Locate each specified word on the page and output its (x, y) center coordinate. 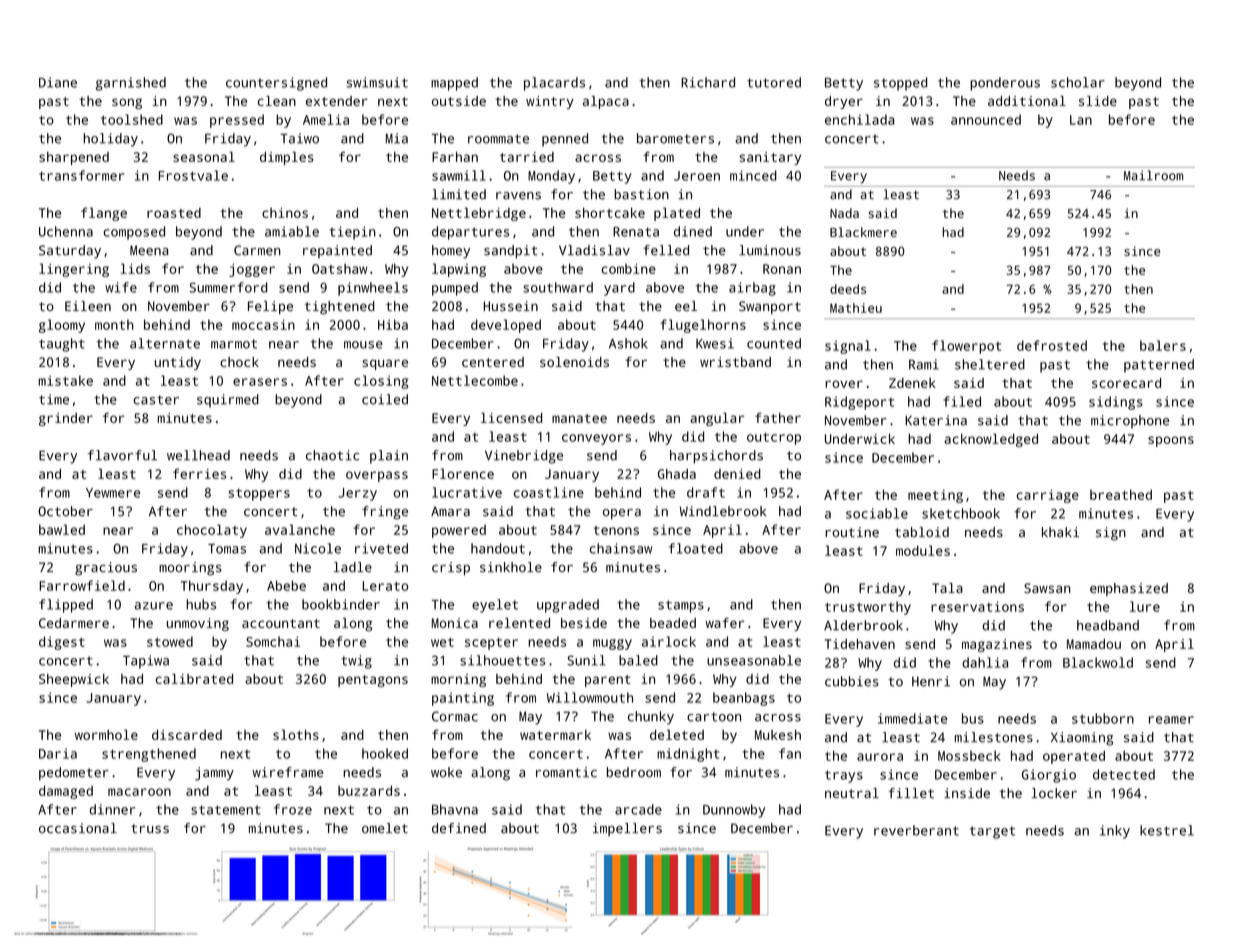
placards (554, 84)
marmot (234, 344)
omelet (385, 828)
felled (666, 250)
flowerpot (966, 347)
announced (986, 119)
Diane (58, 82)
